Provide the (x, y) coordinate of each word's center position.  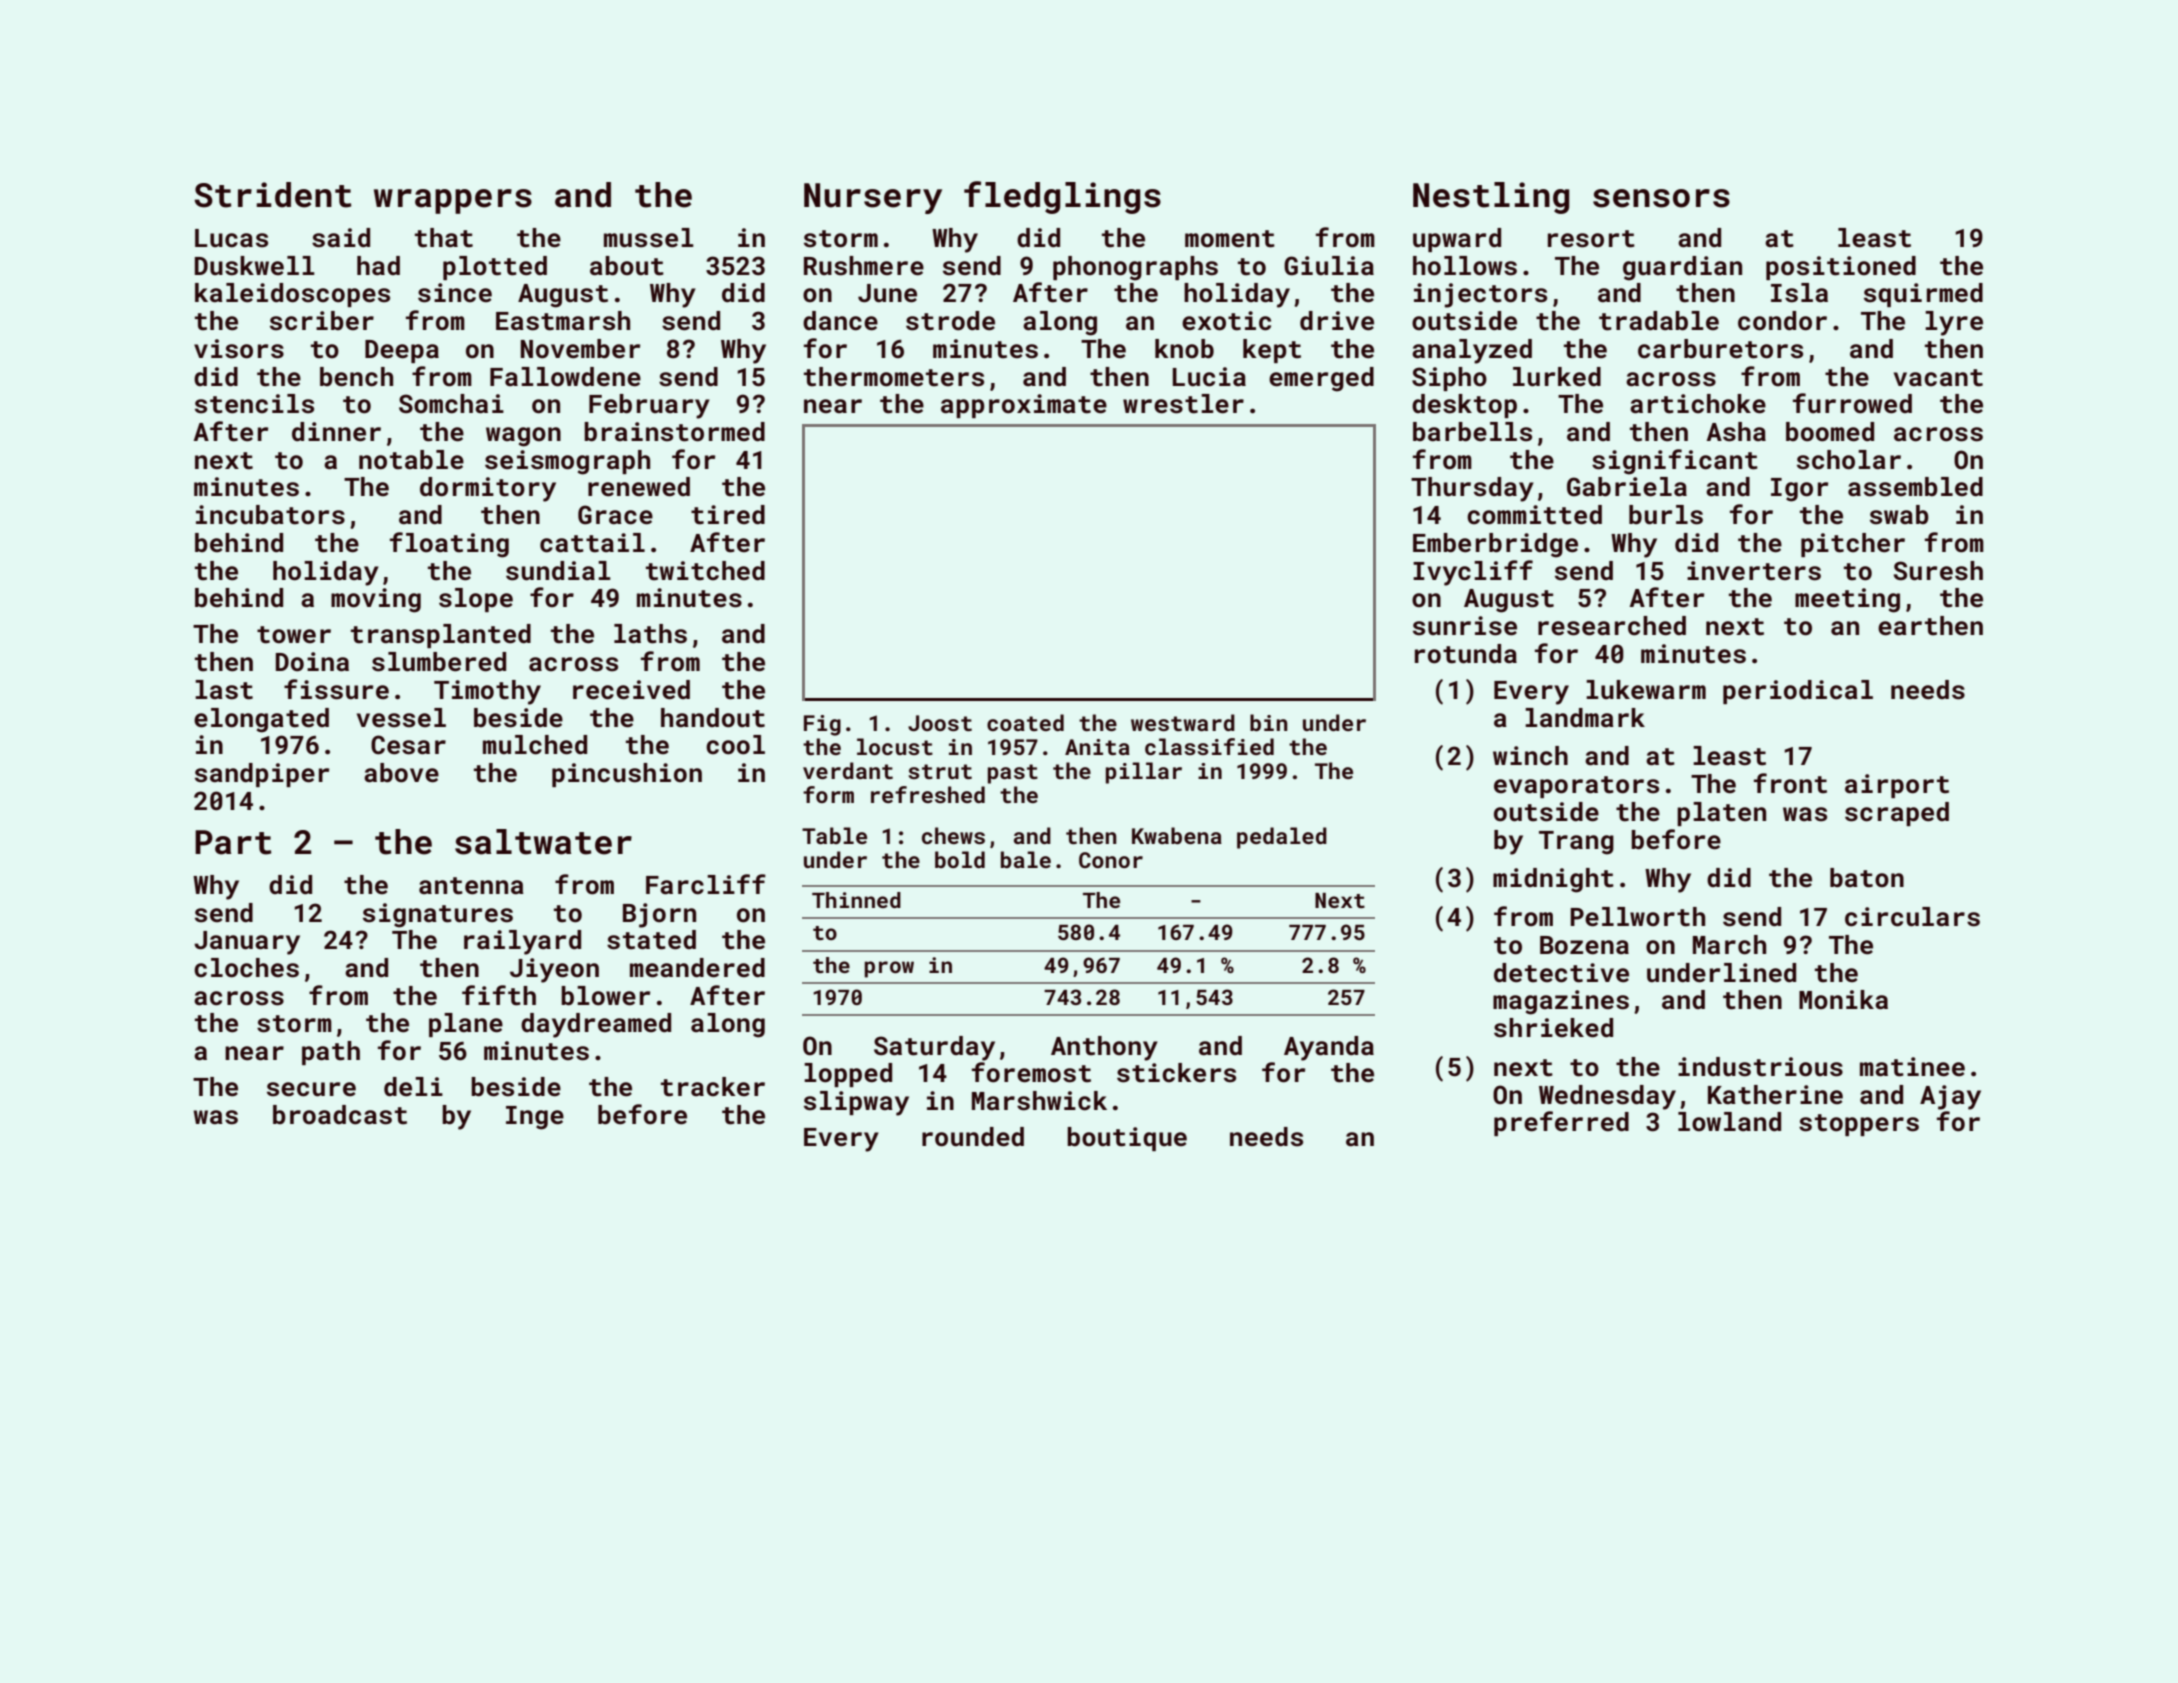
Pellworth (1637, 917)
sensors (1661, 198)
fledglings (1062, 197)
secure (311, 1089)
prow (889, 969)
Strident (273, 195)
